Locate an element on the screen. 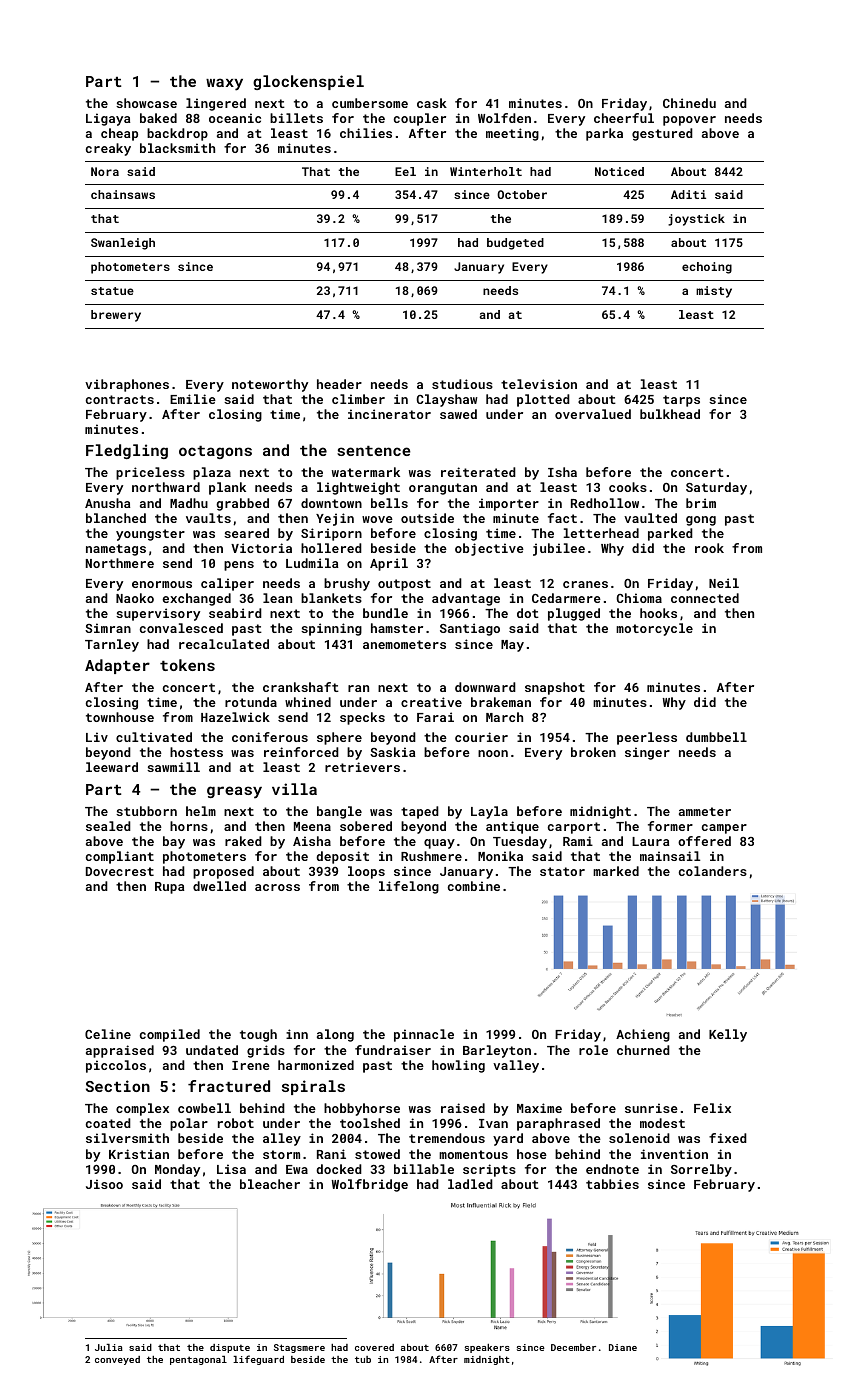  Sorrelby is located at coordinates (701, 1170).
